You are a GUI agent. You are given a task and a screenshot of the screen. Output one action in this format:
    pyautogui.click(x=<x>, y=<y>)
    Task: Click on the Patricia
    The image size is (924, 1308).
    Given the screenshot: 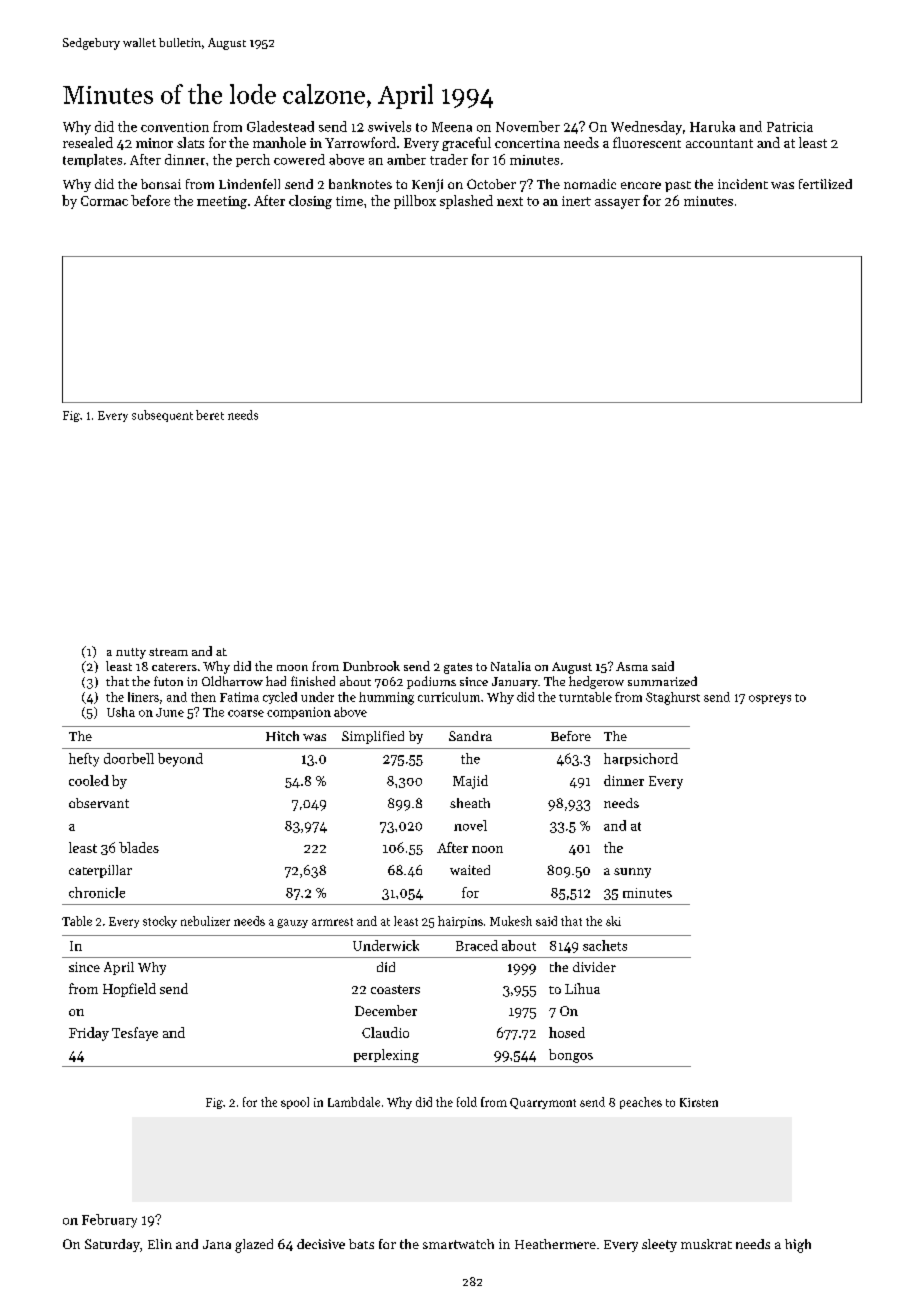 What is the action you would take?
    pyautogui.click(x=790, y=127)
